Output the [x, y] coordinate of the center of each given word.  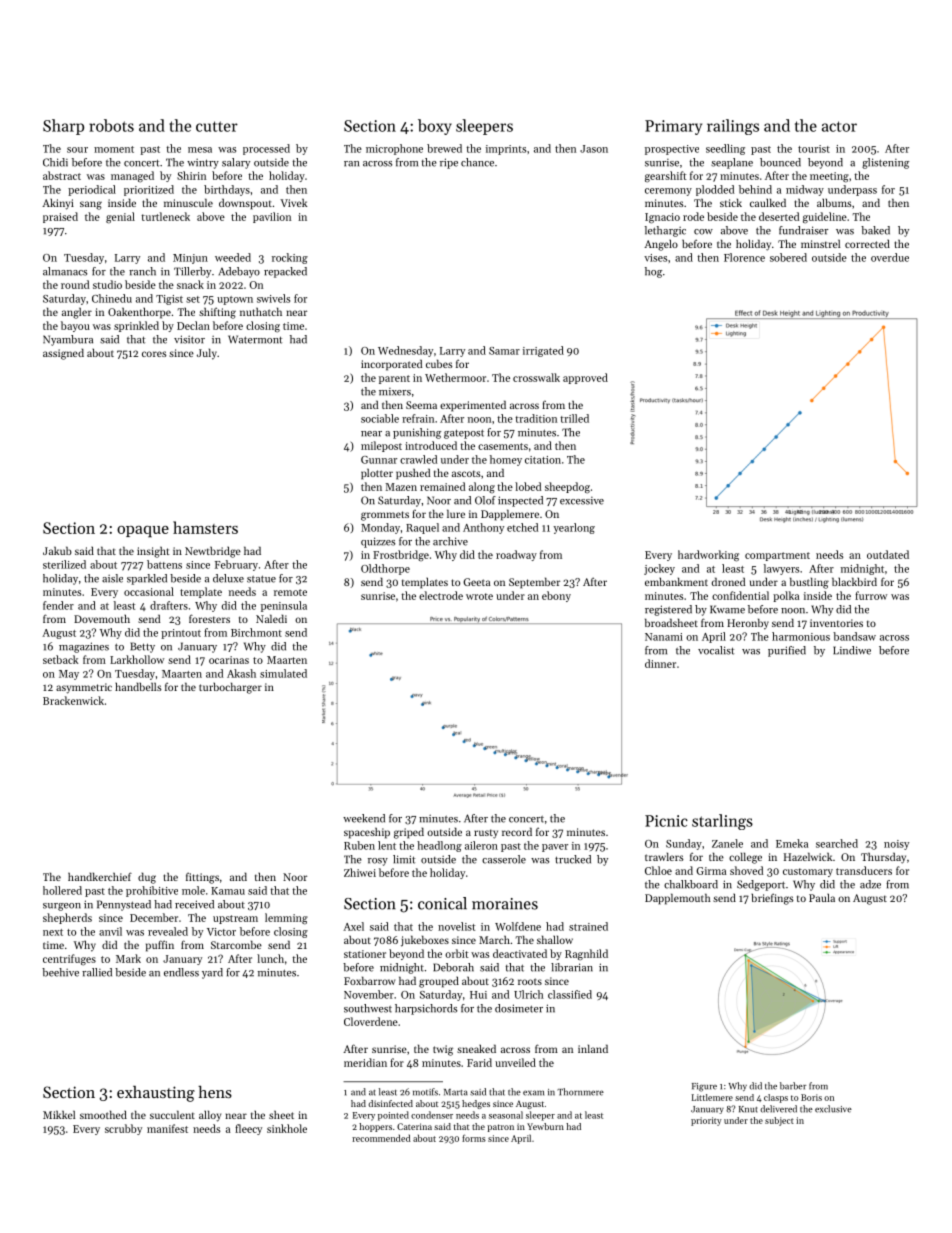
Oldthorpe [385, 569]
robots [111, 125]
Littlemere [712, 1097]
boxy [435, 127]
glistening [885, 163]
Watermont [255, 339]
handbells [138, 686]
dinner [660, 663]
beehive [60, 972]
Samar [504, 351]
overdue [890, 257]
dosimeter [519, 1008]
